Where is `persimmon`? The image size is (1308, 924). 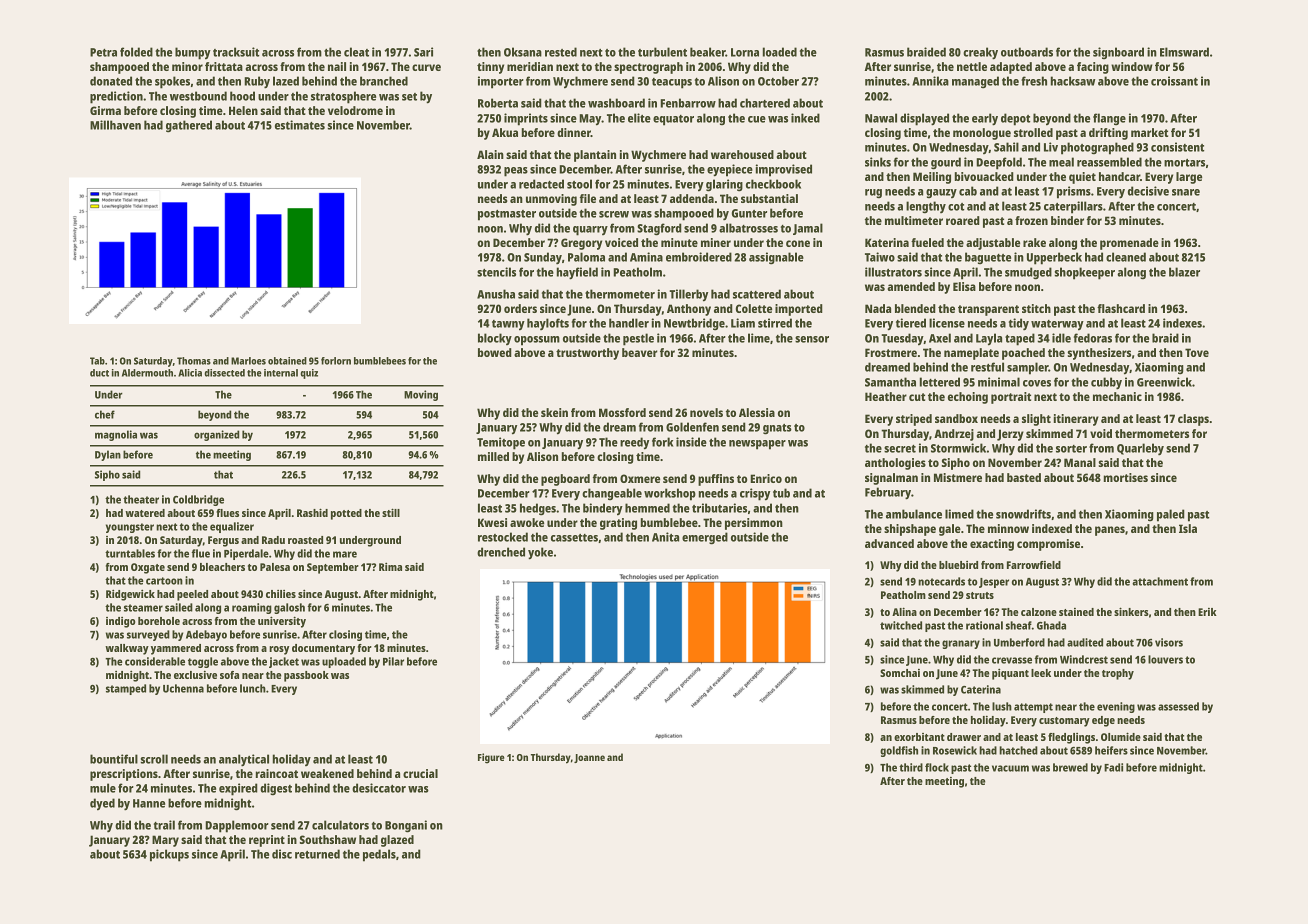
persimmon is located at coordinates (754, 524).
